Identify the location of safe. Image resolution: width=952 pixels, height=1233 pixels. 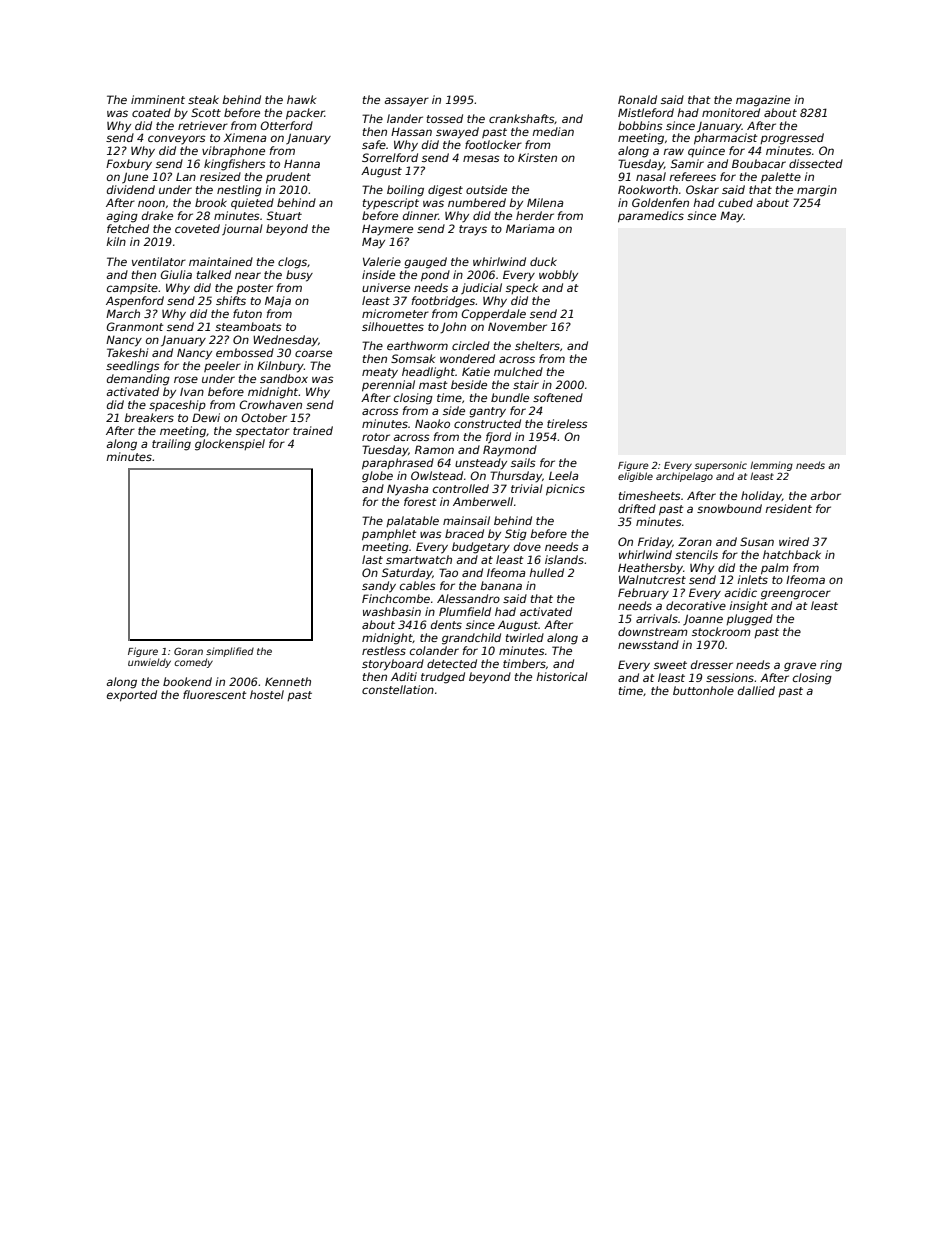
(374, 144).
